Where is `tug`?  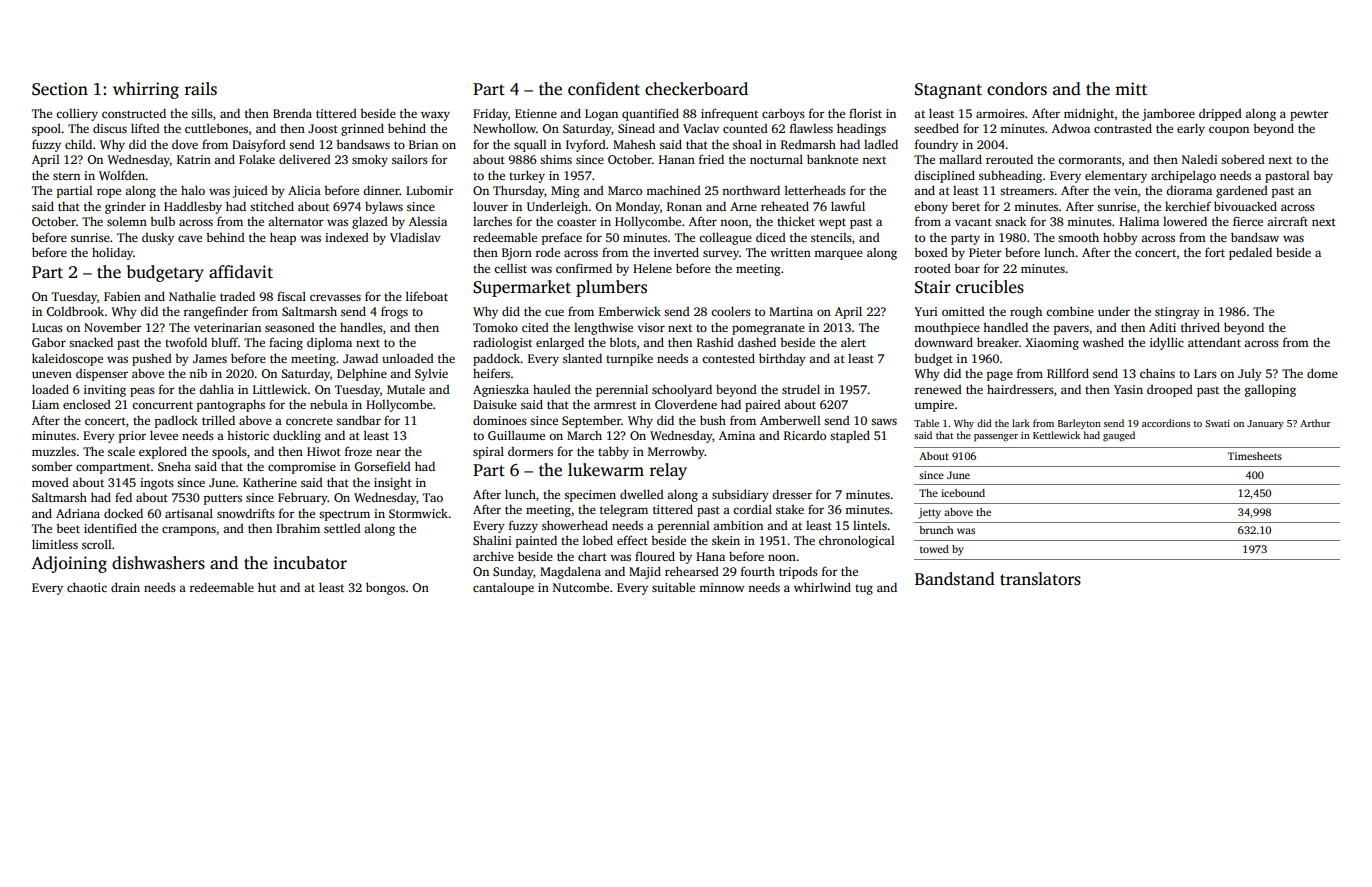 tug is located at coordinates (864, 589).
